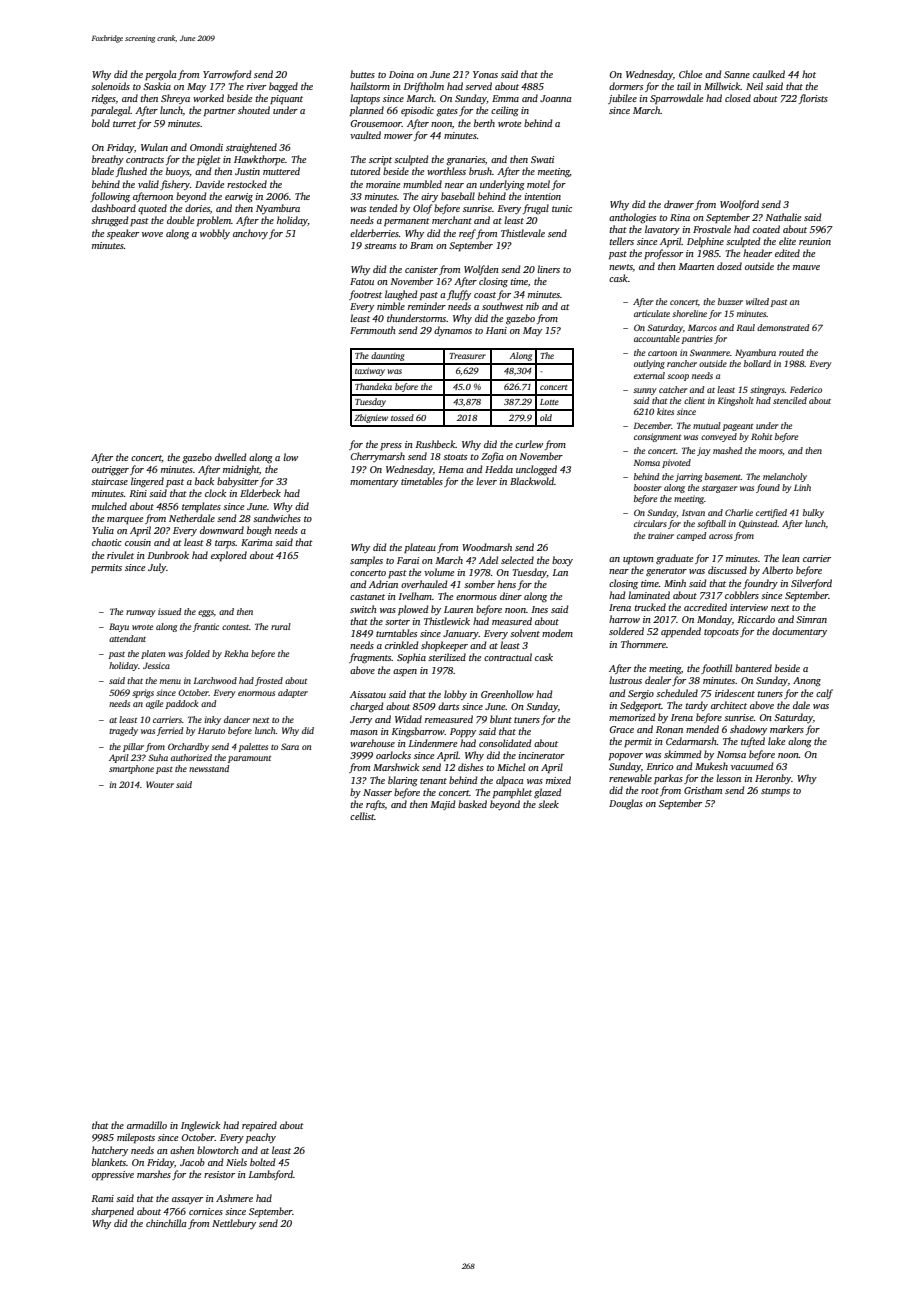 The height and width of the page is (1308, 924). I want to click on templates, so click(201, 507).
